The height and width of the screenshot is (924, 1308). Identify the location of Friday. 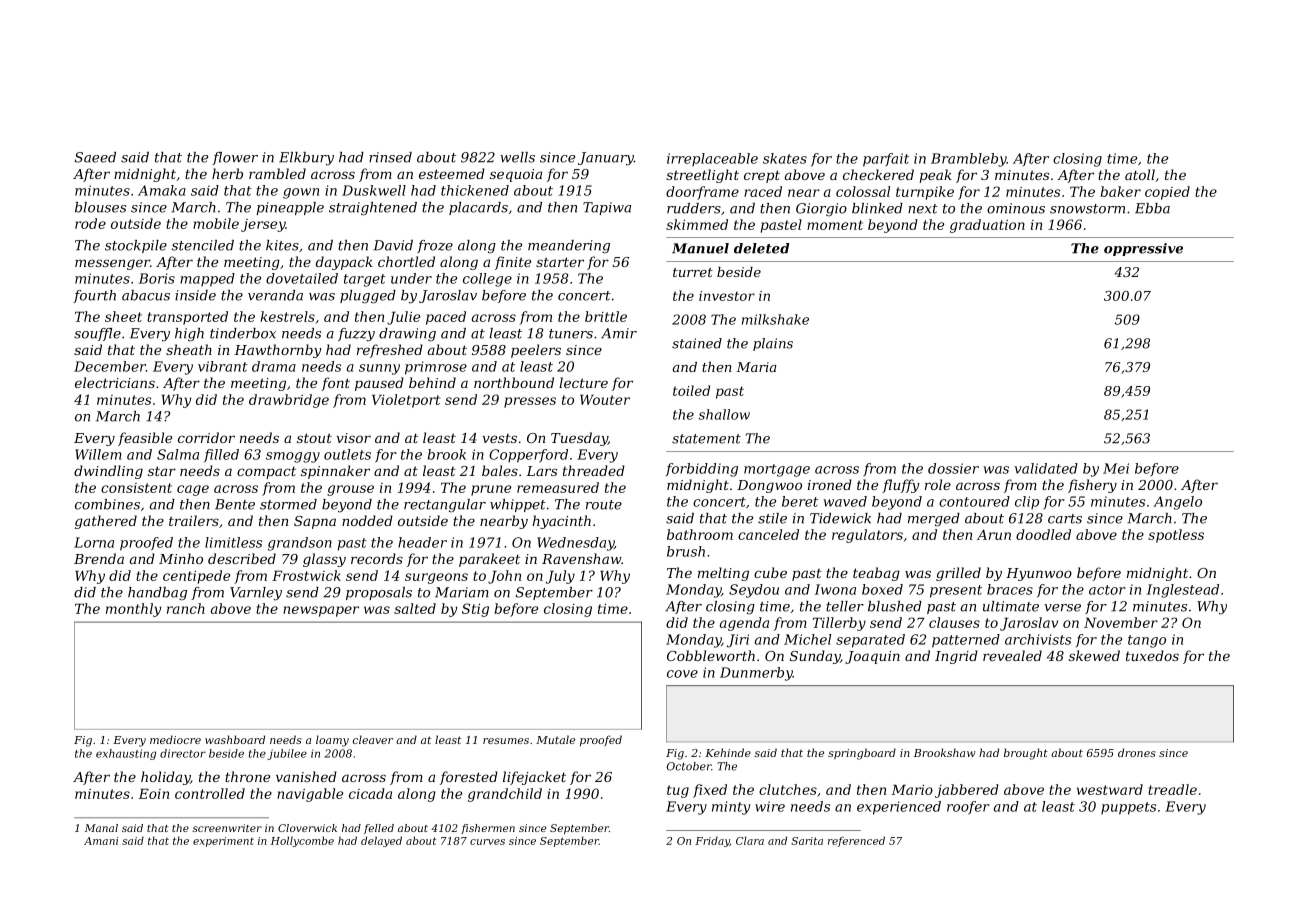
(712, 841).
